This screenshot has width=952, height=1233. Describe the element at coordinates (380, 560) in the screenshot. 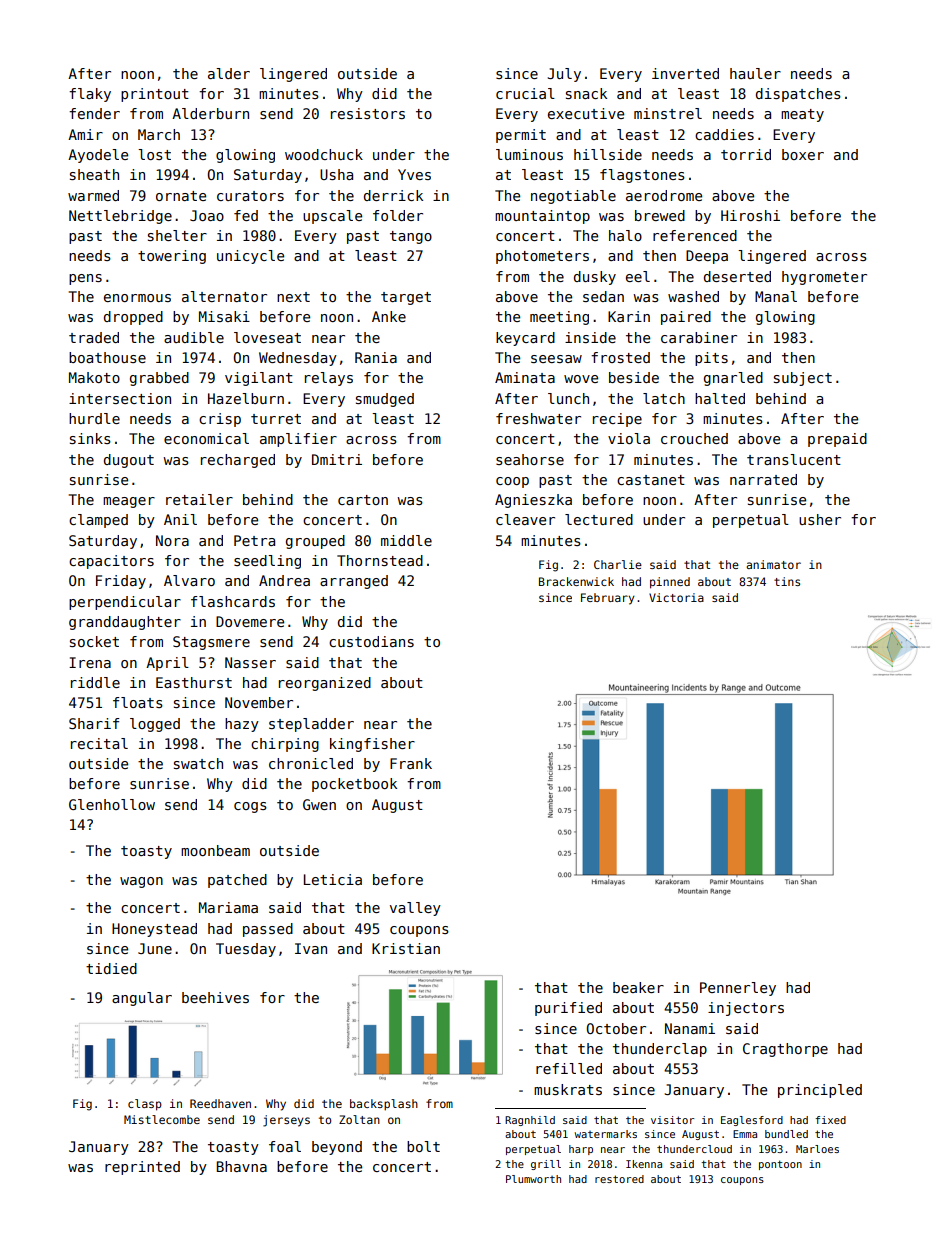

I see `Thornstead` at that location.
